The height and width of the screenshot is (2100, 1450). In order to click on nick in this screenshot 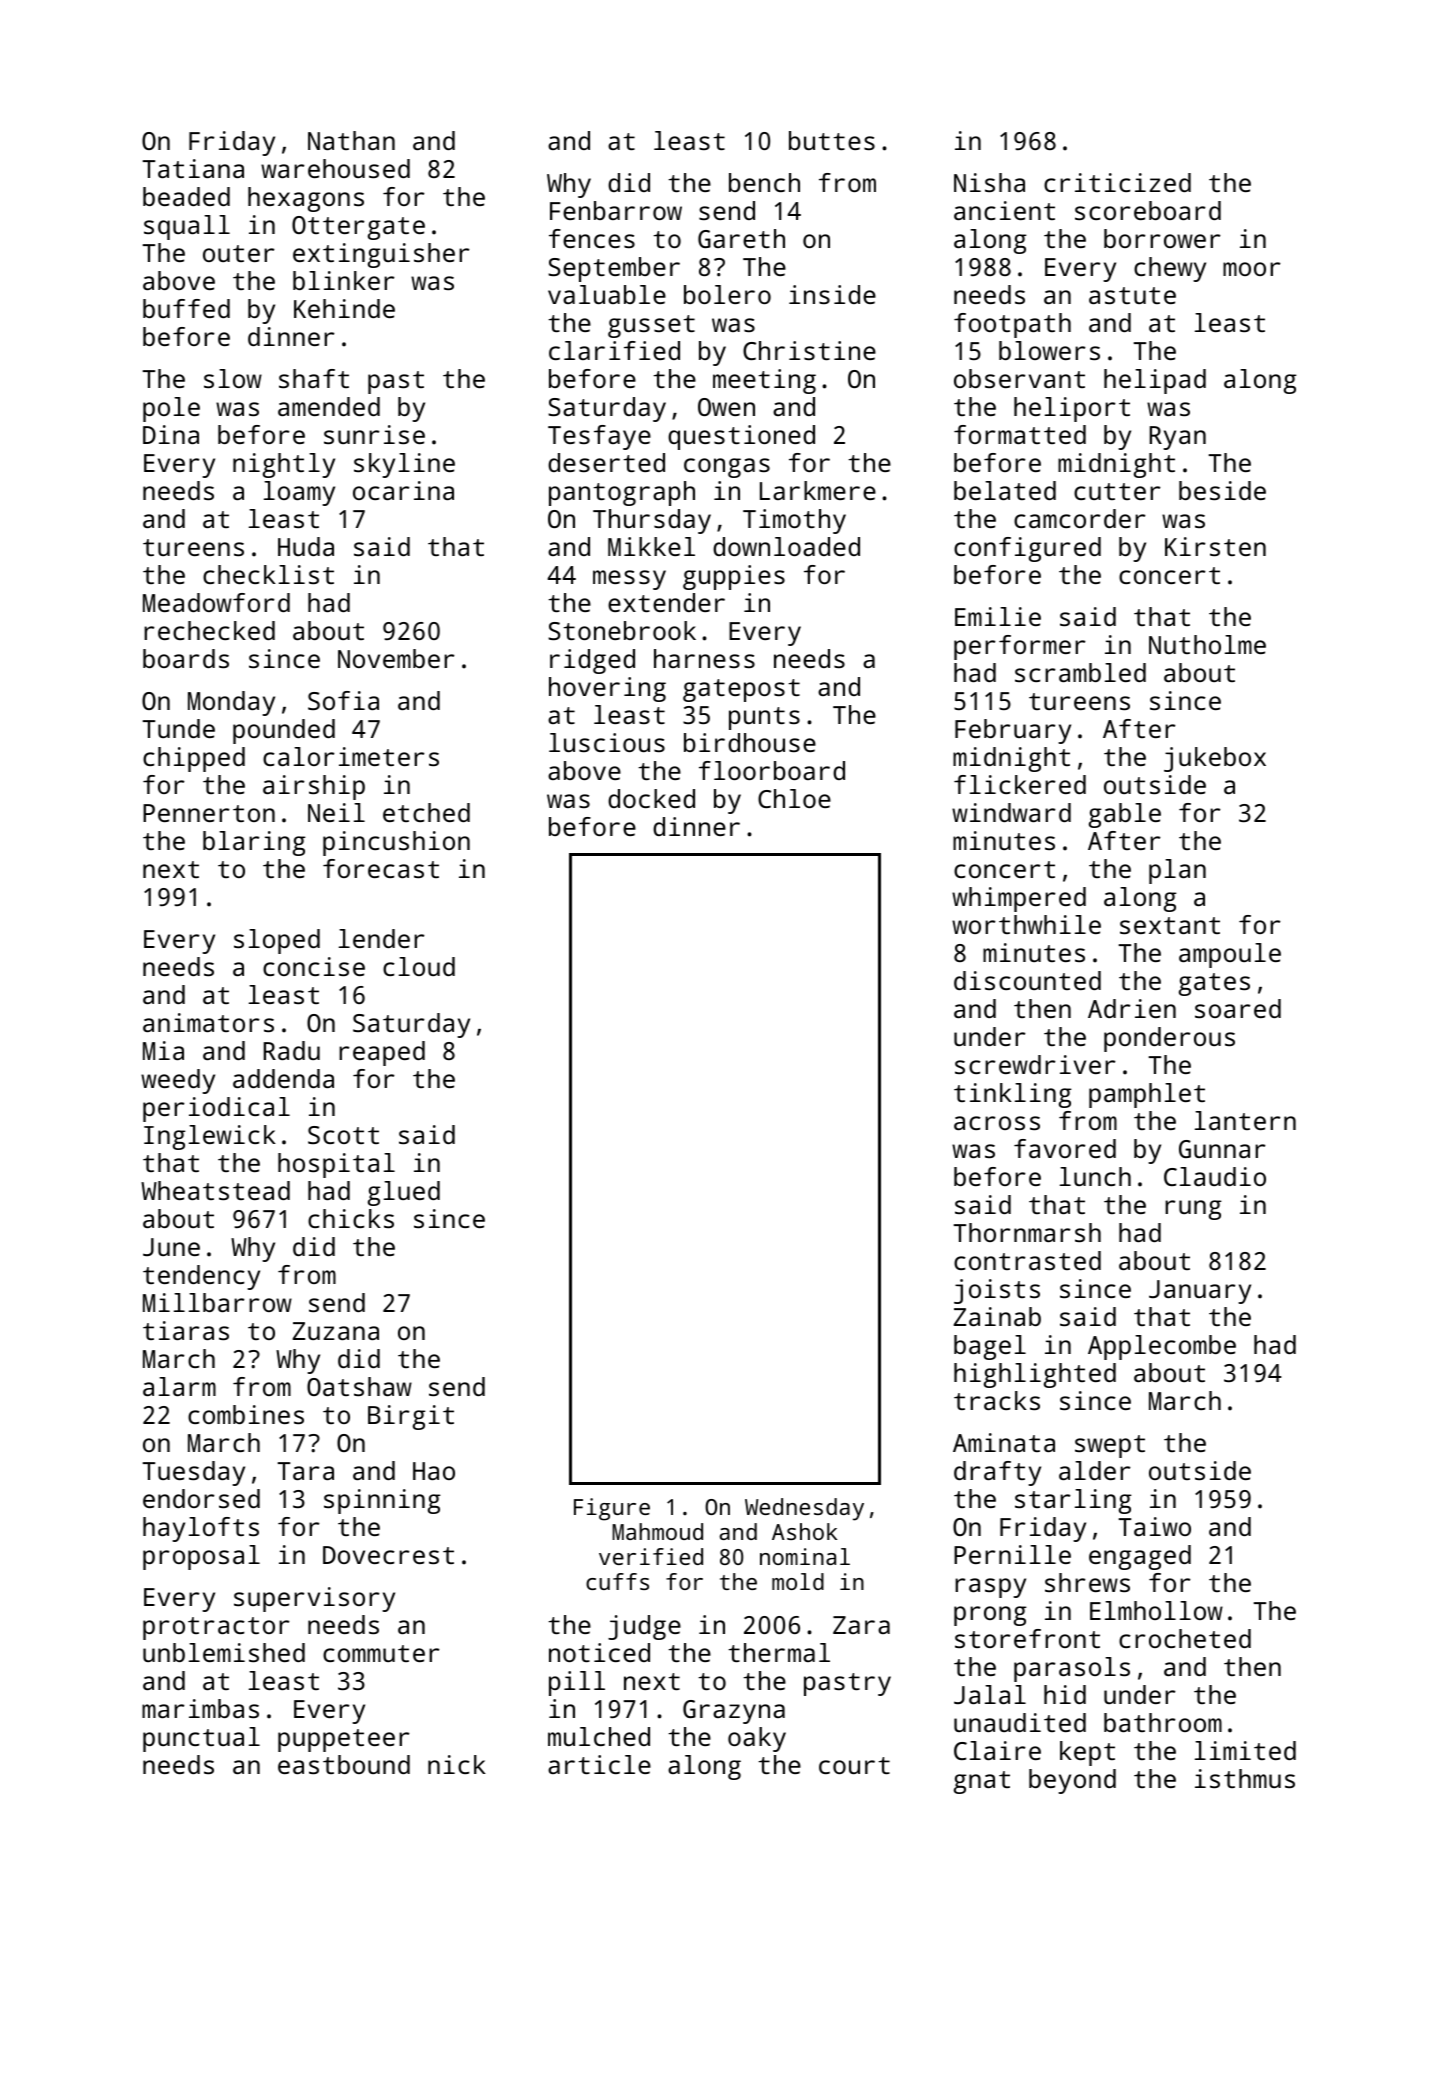, I will do `click(457, 1764)`.
